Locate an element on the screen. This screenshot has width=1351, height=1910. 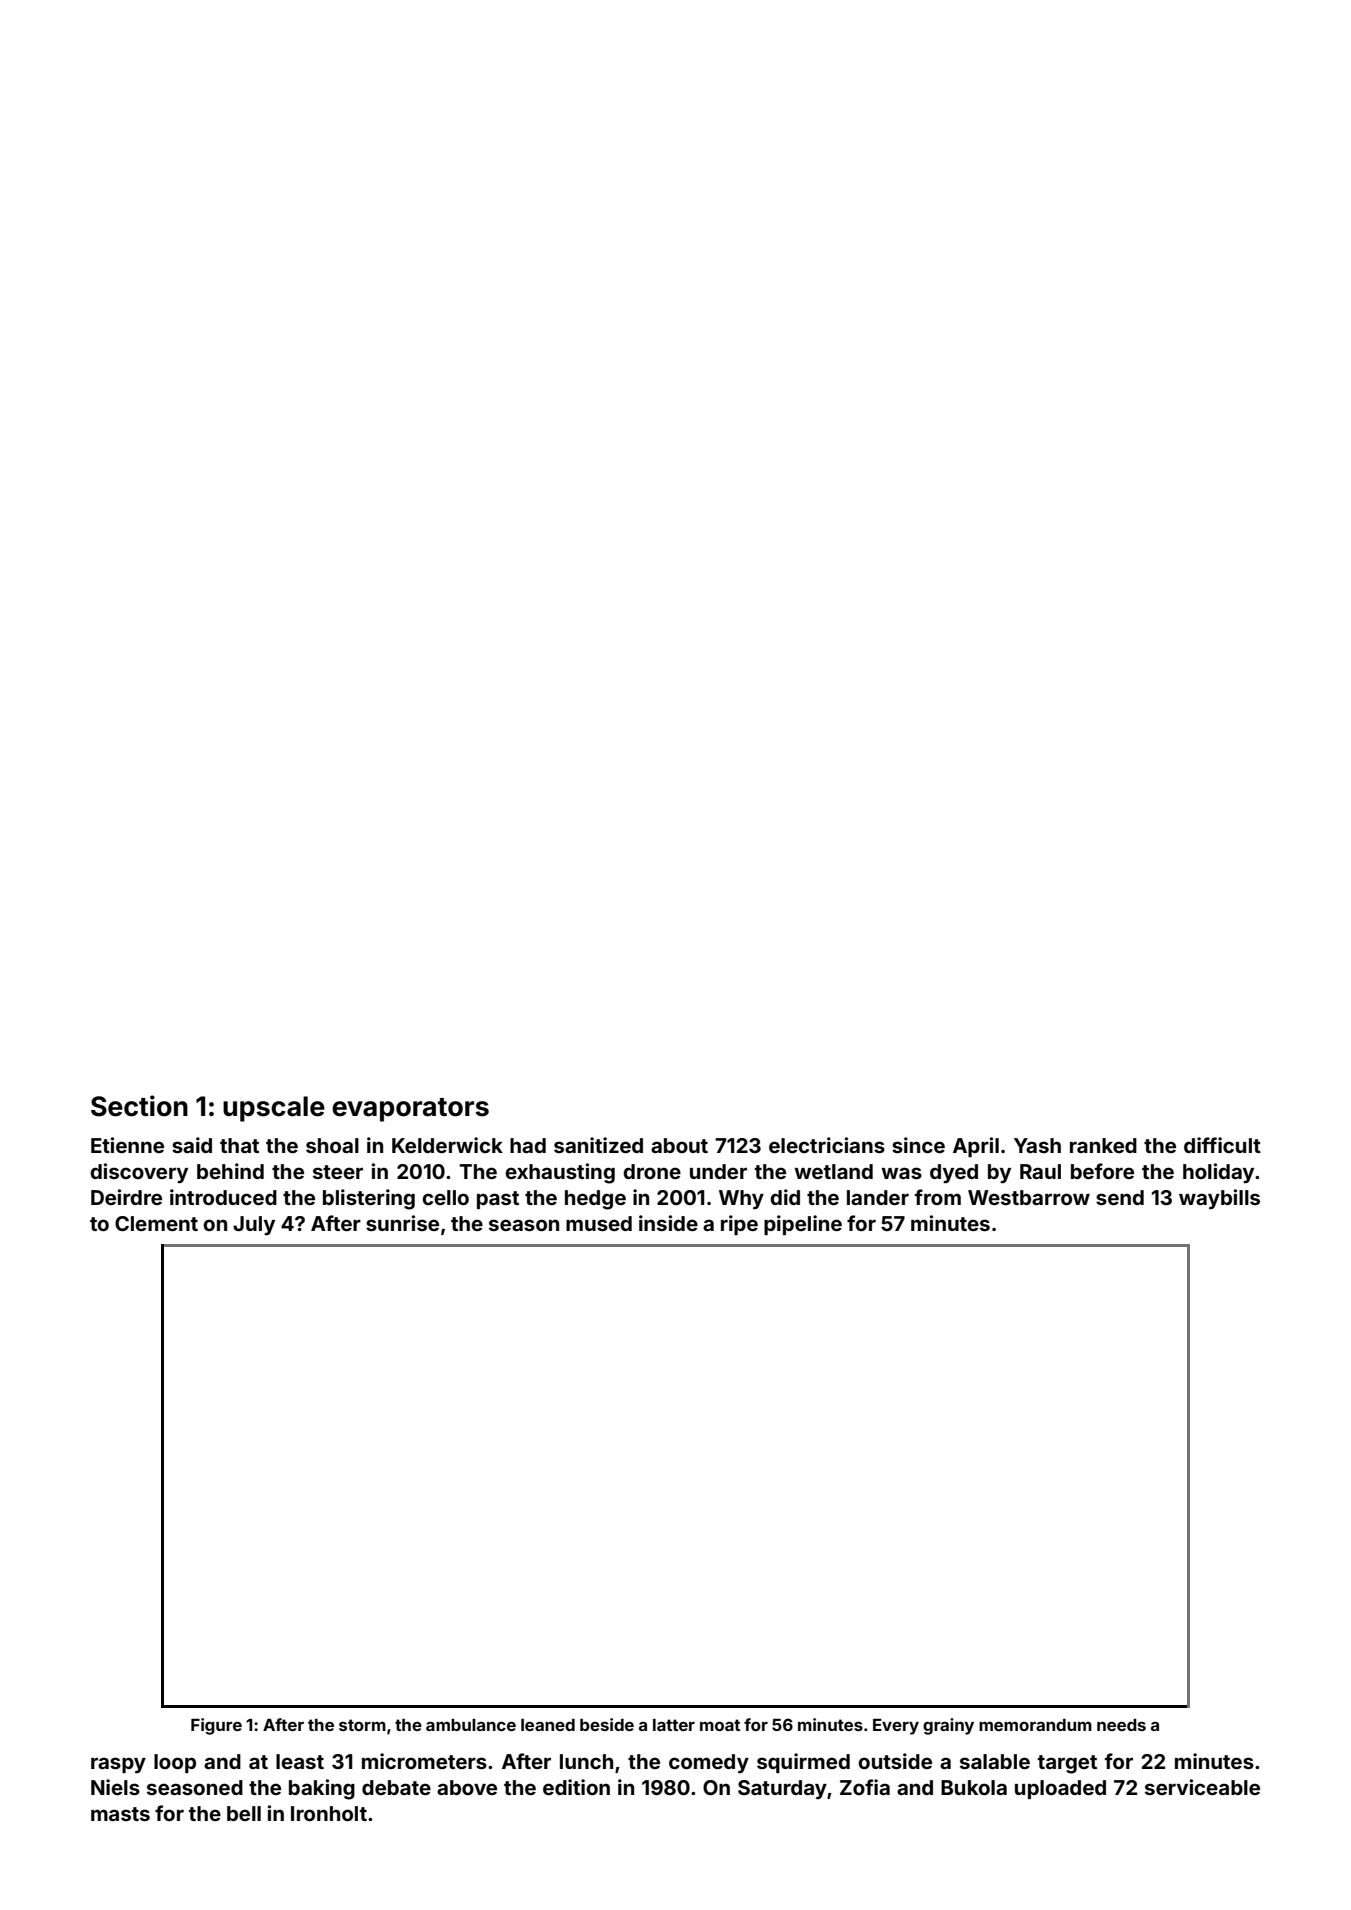
ambulance is located at coordinates (471, 1725).
